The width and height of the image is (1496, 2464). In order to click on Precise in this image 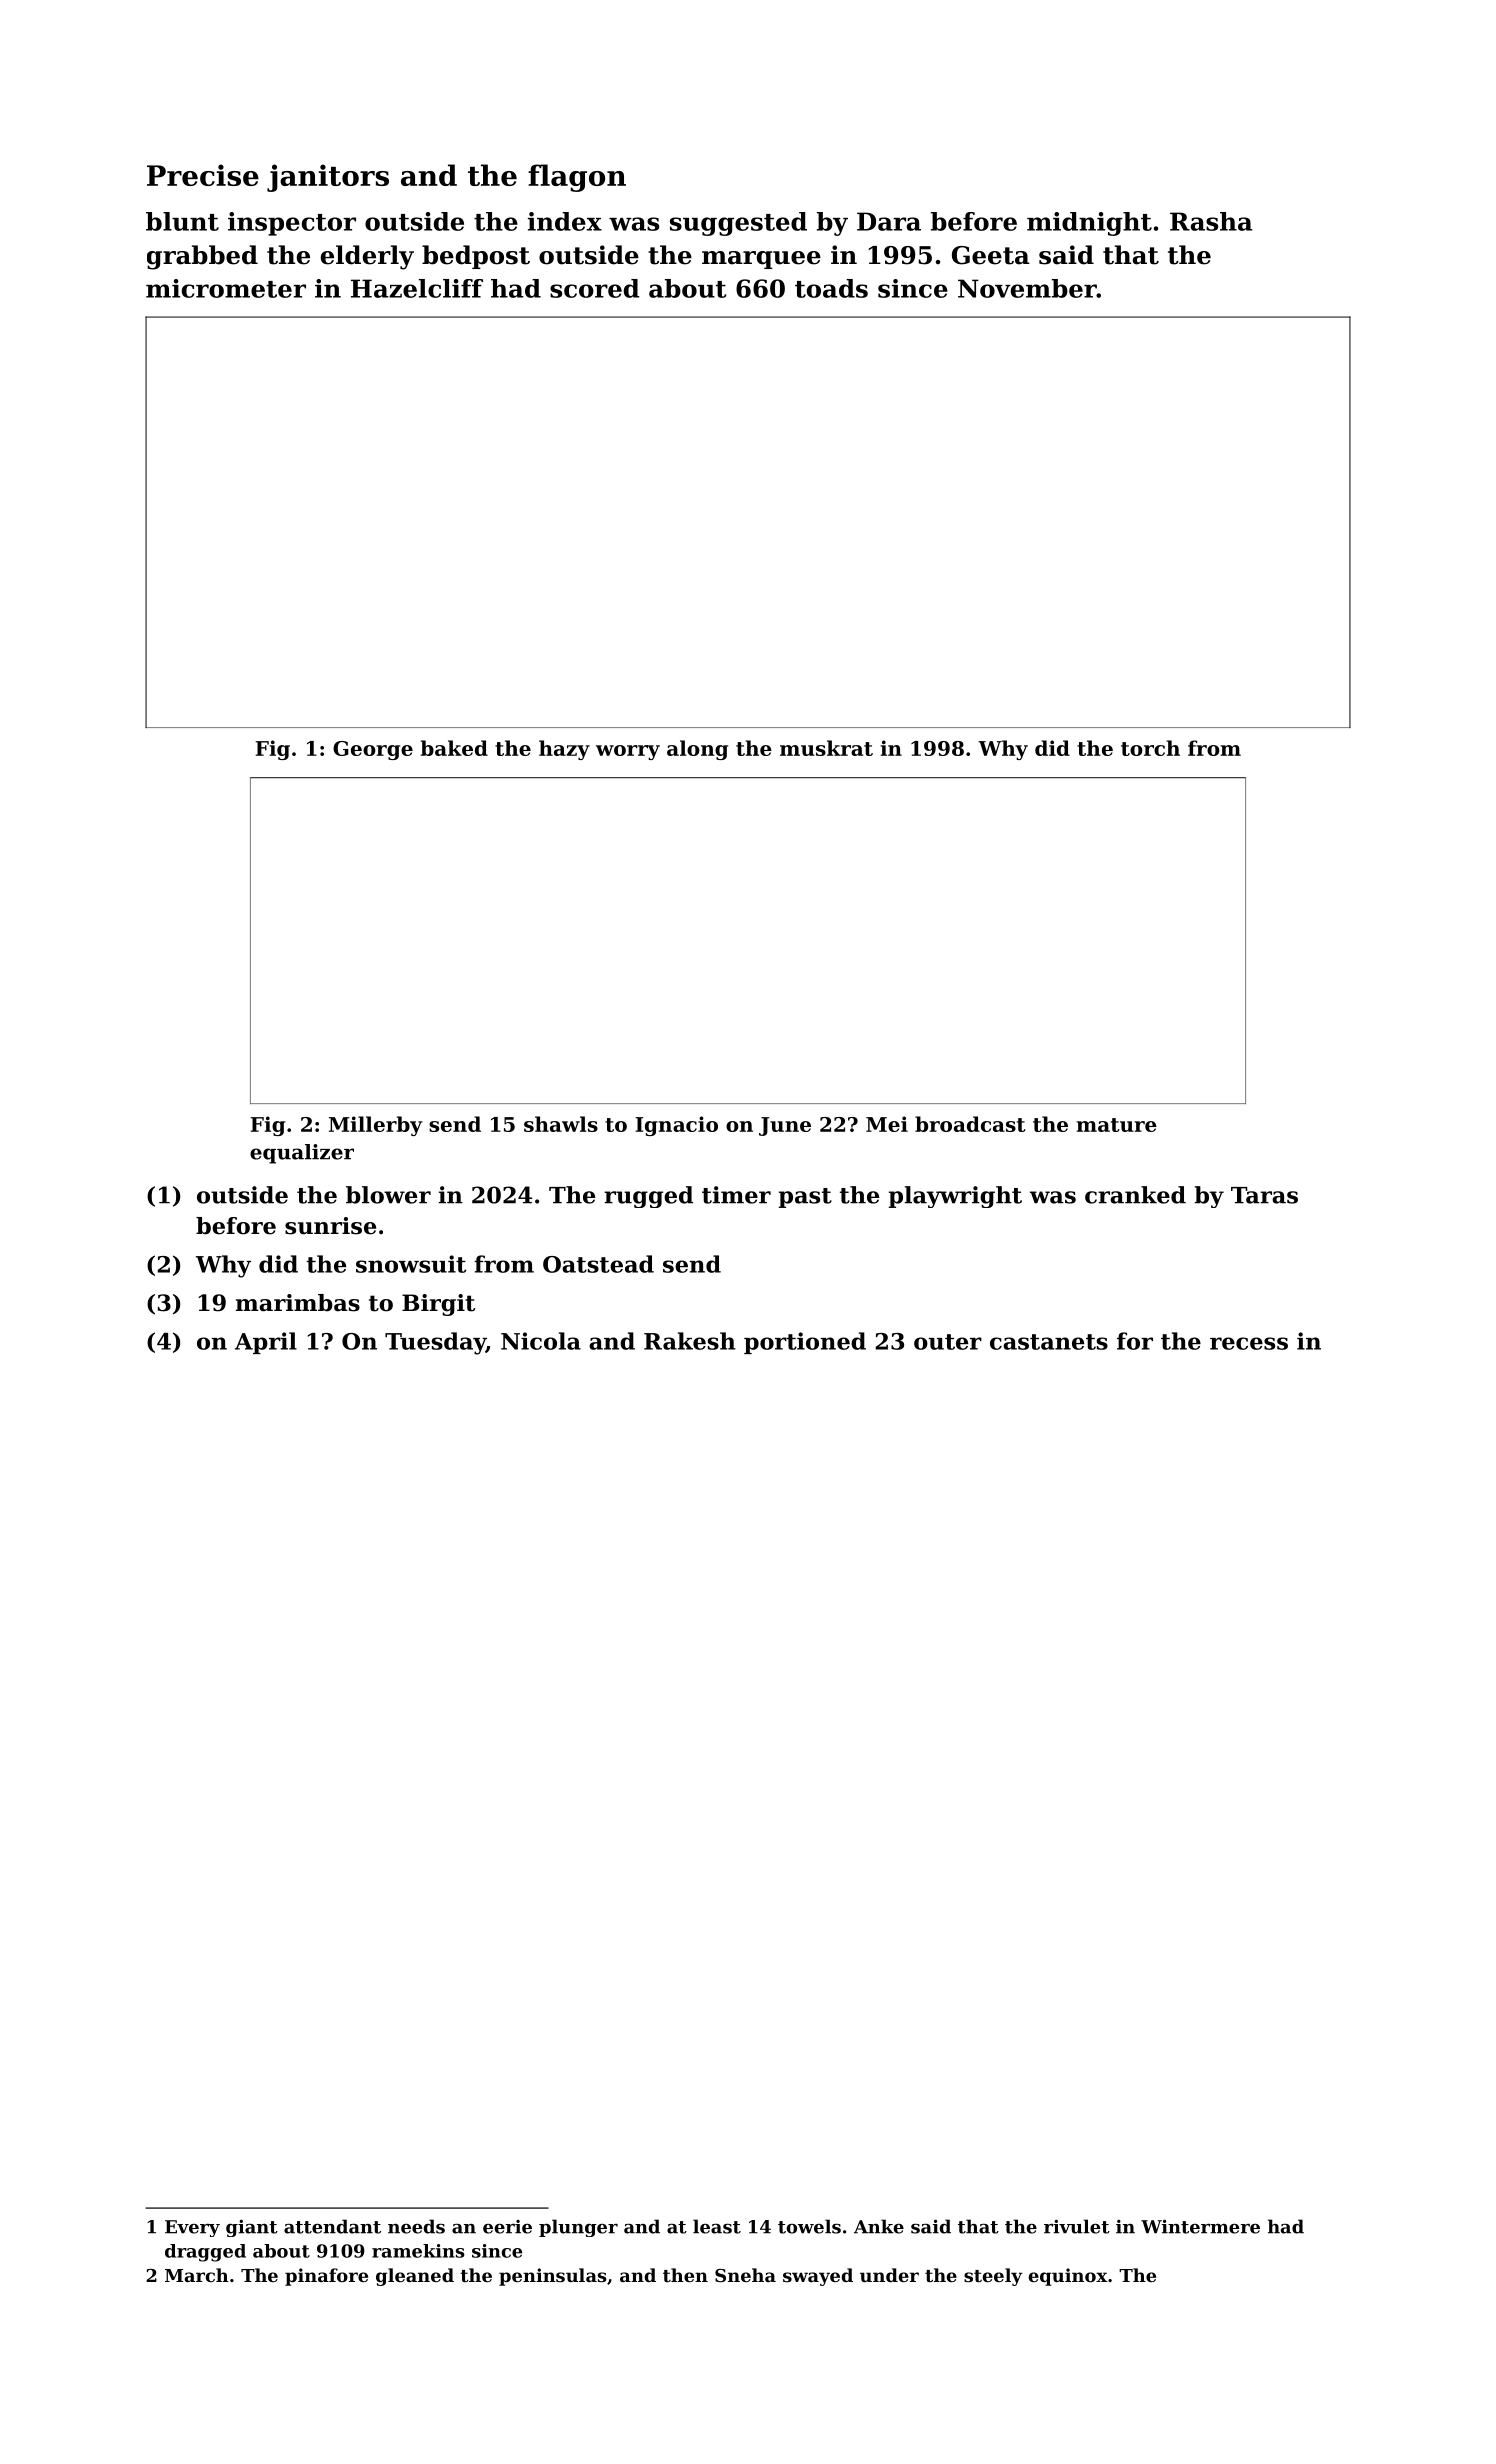, I will do `click(203, 175)`.
